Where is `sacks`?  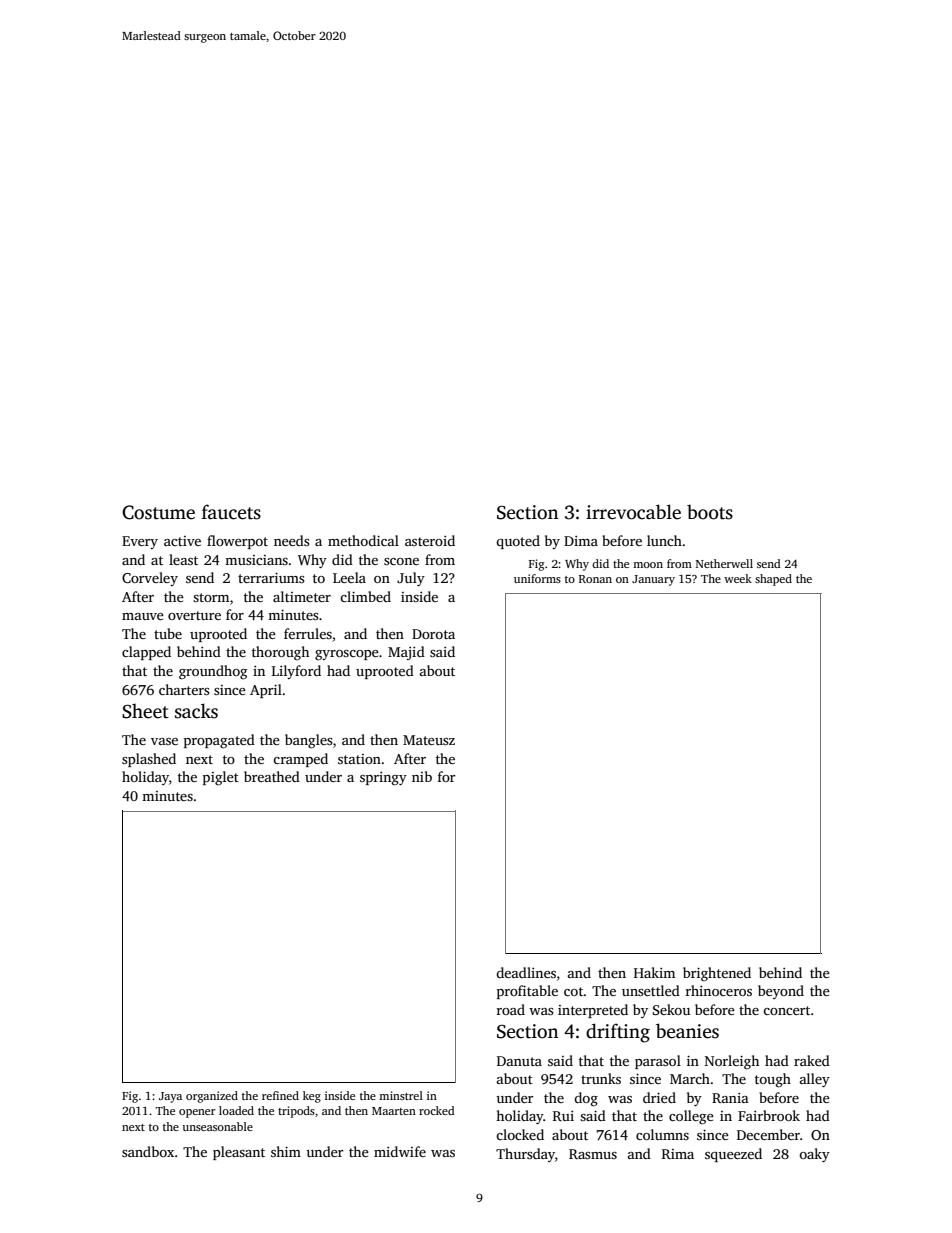 sacks is located at coordinates (196, 711).
